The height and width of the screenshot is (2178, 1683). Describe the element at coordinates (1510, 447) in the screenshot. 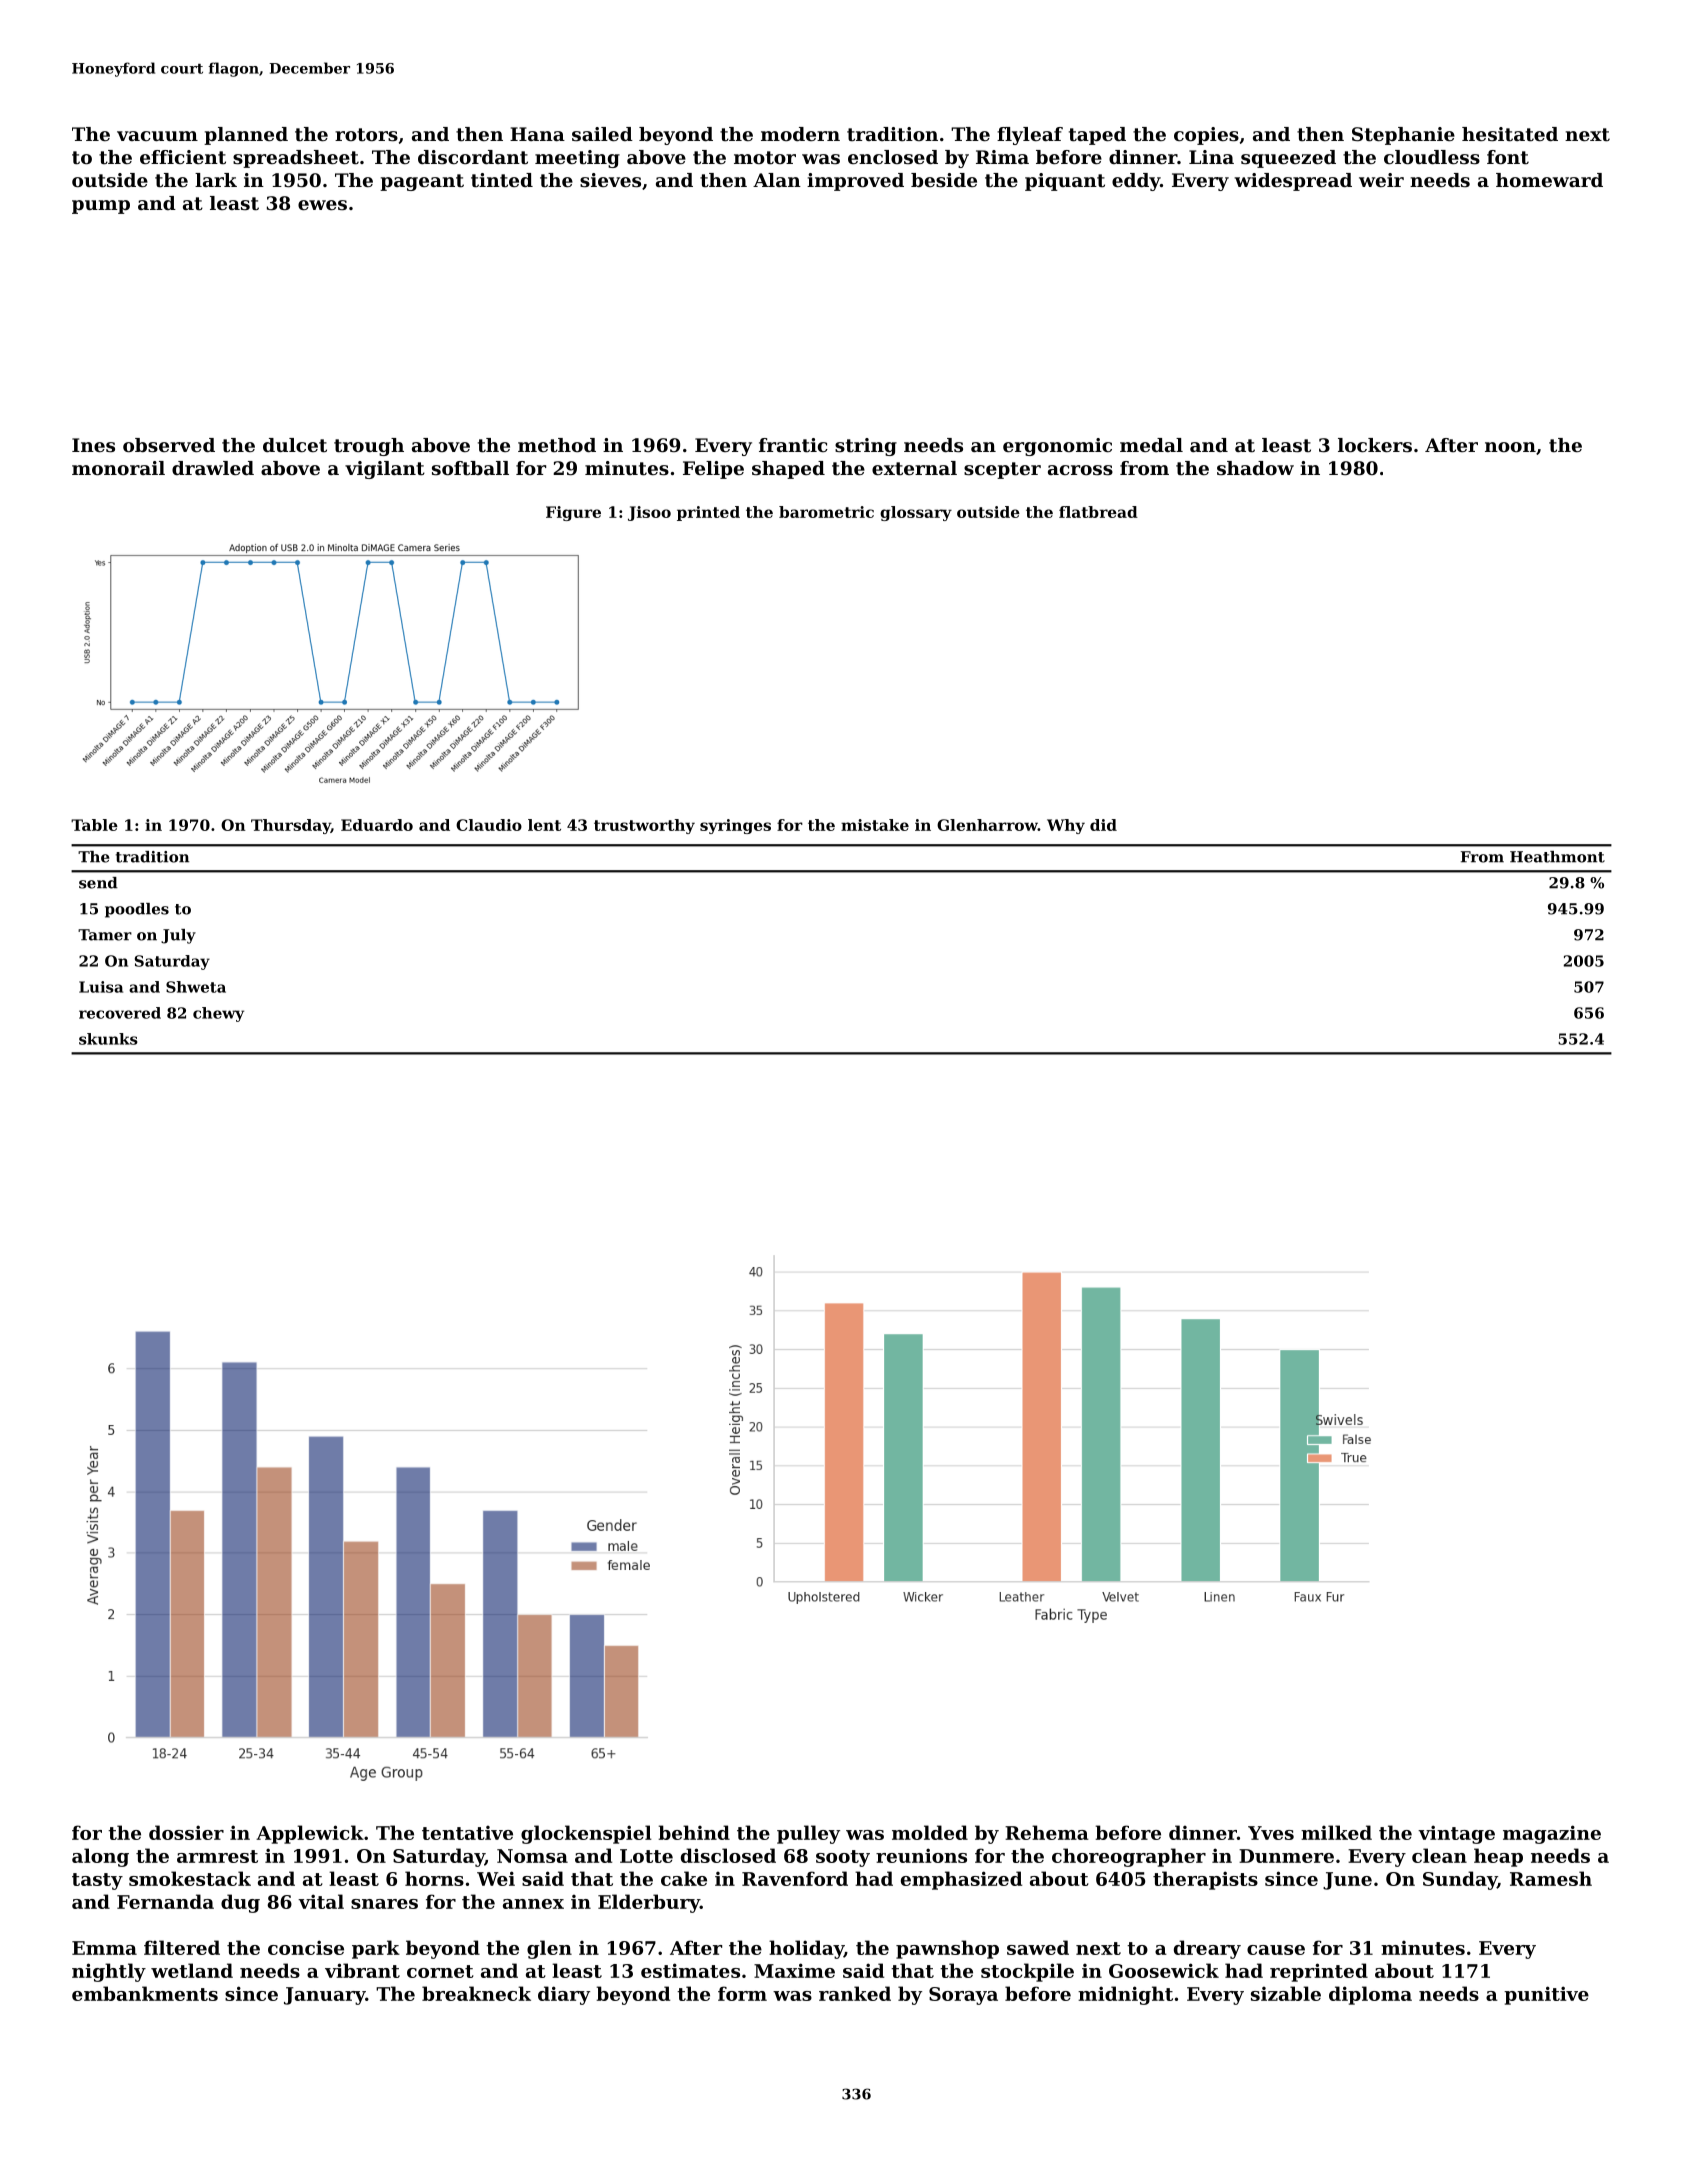

I see `noon` at that location.
